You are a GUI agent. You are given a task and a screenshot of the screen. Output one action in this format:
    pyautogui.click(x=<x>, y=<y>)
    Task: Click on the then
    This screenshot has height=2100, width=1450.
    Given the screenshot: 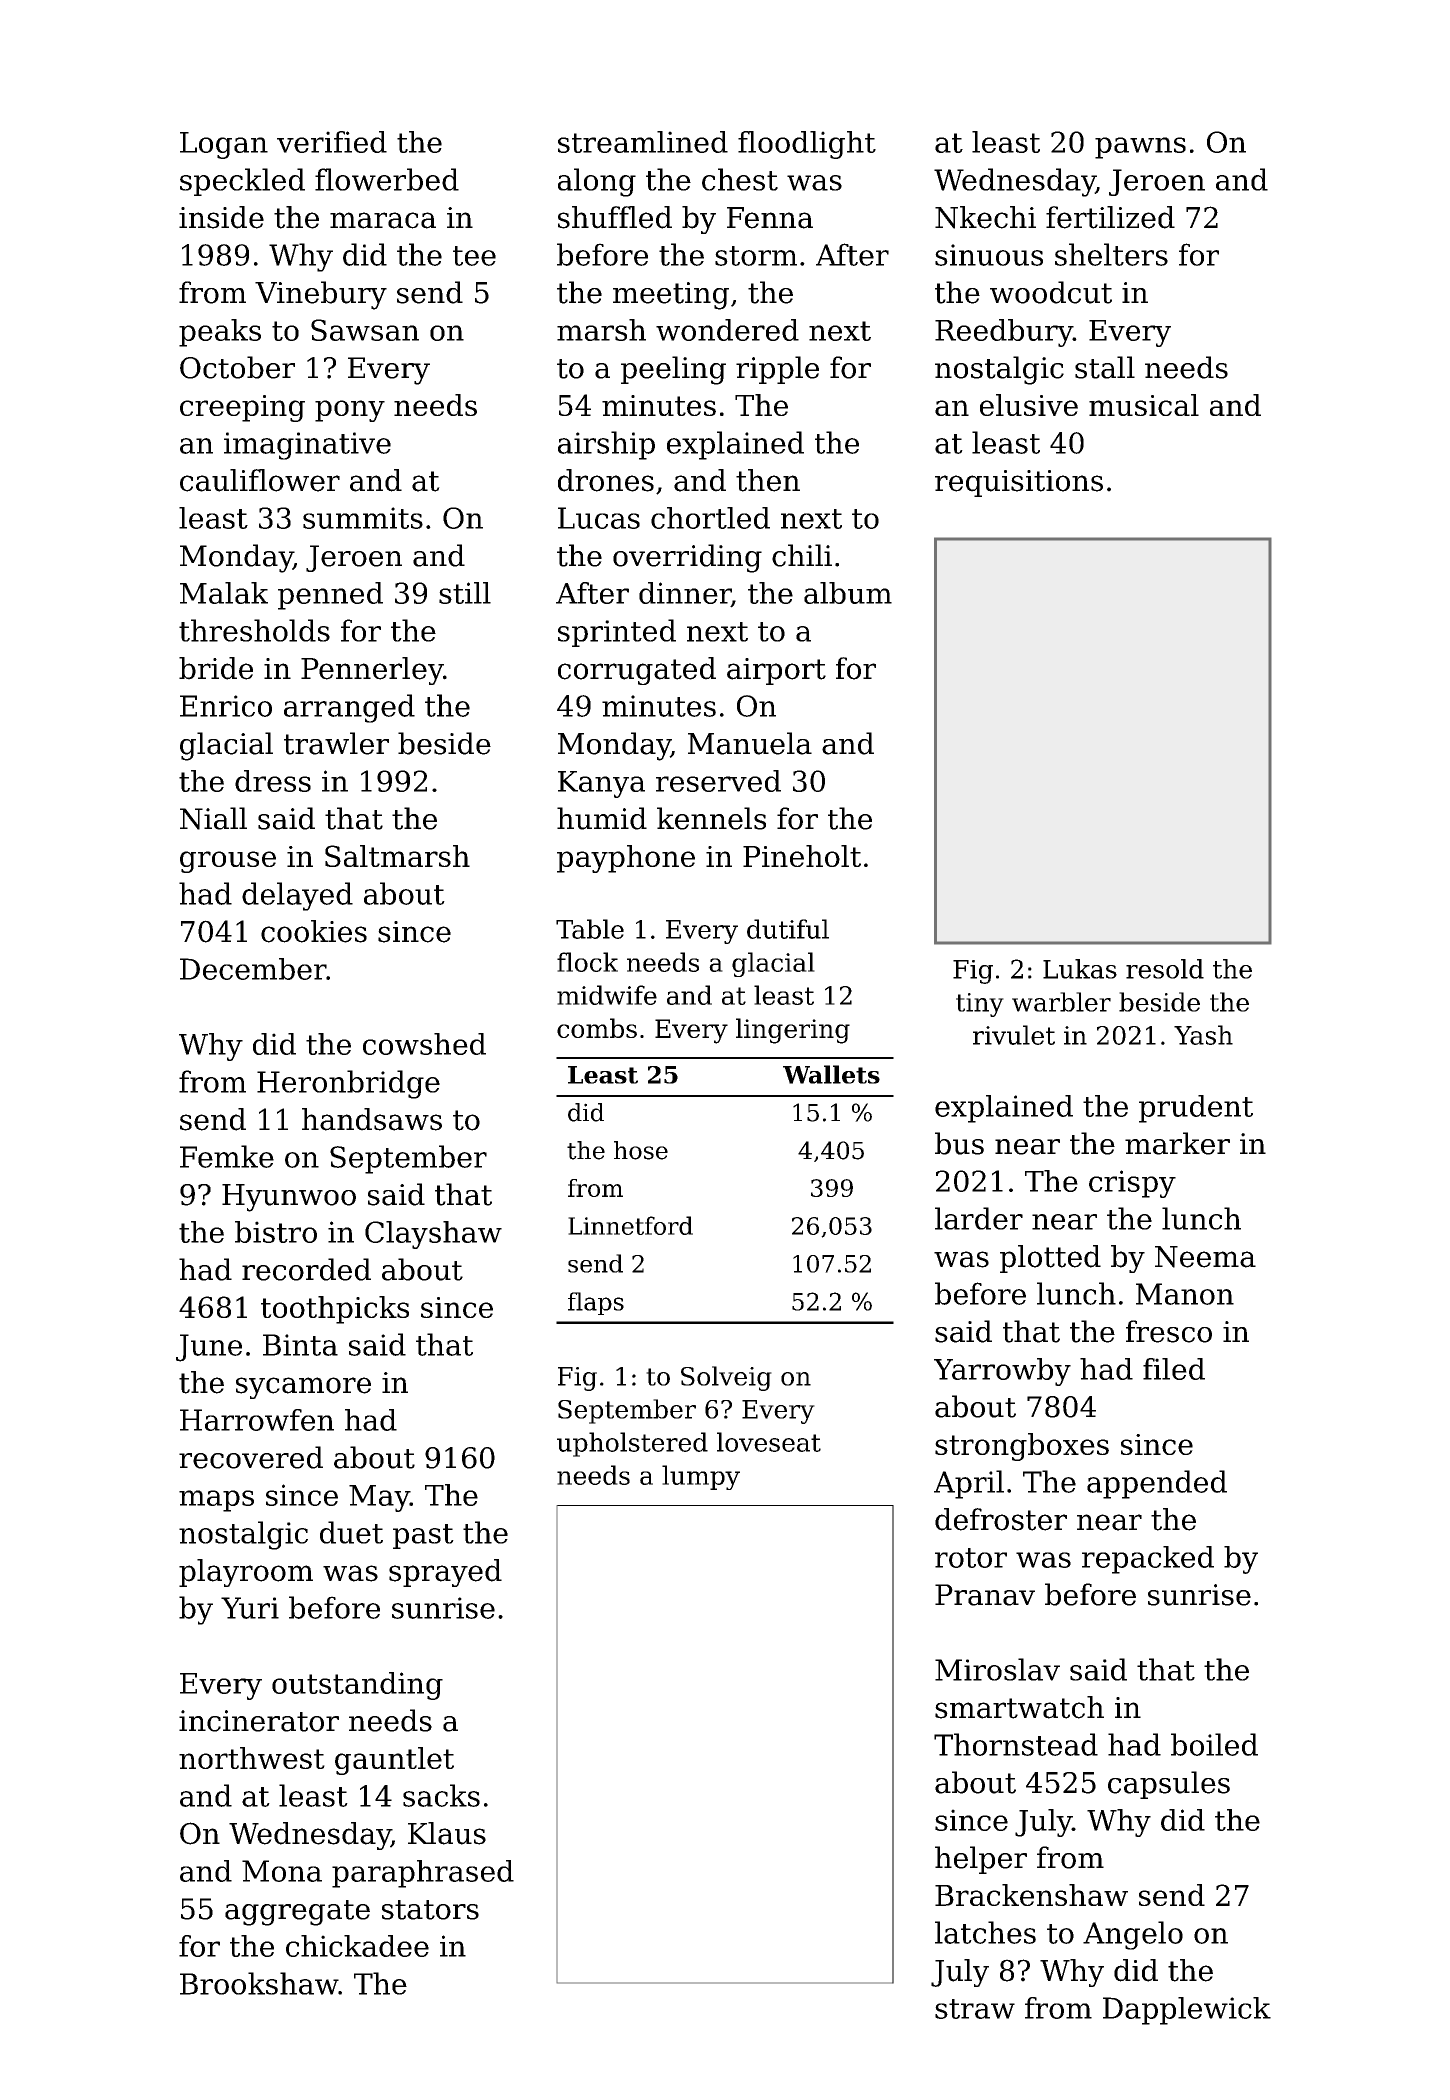 What is the action you would take?
    pyautogui.click(x=768, y=480)
